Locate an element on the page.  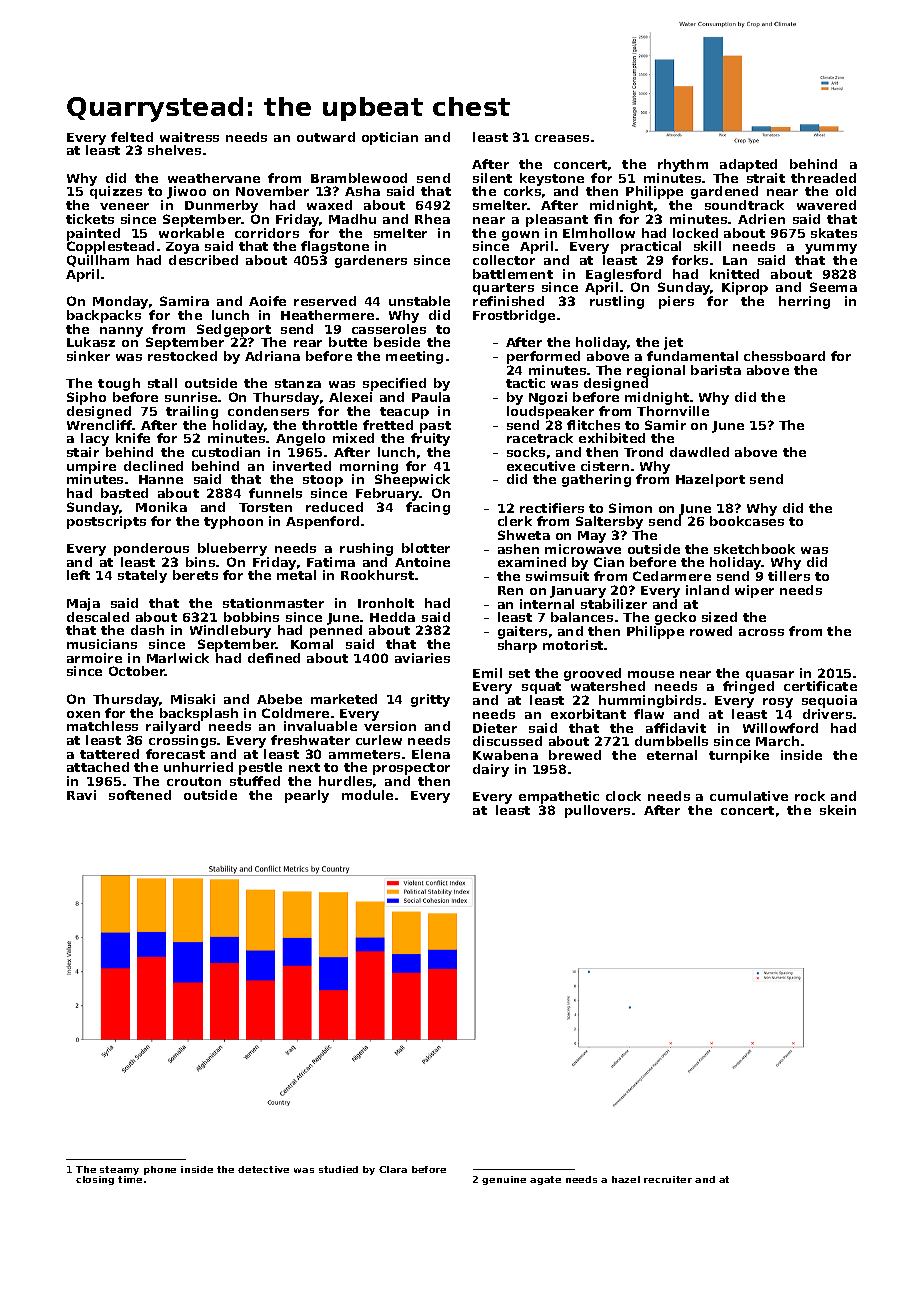
adapted is located at coordinates (748, 165).
